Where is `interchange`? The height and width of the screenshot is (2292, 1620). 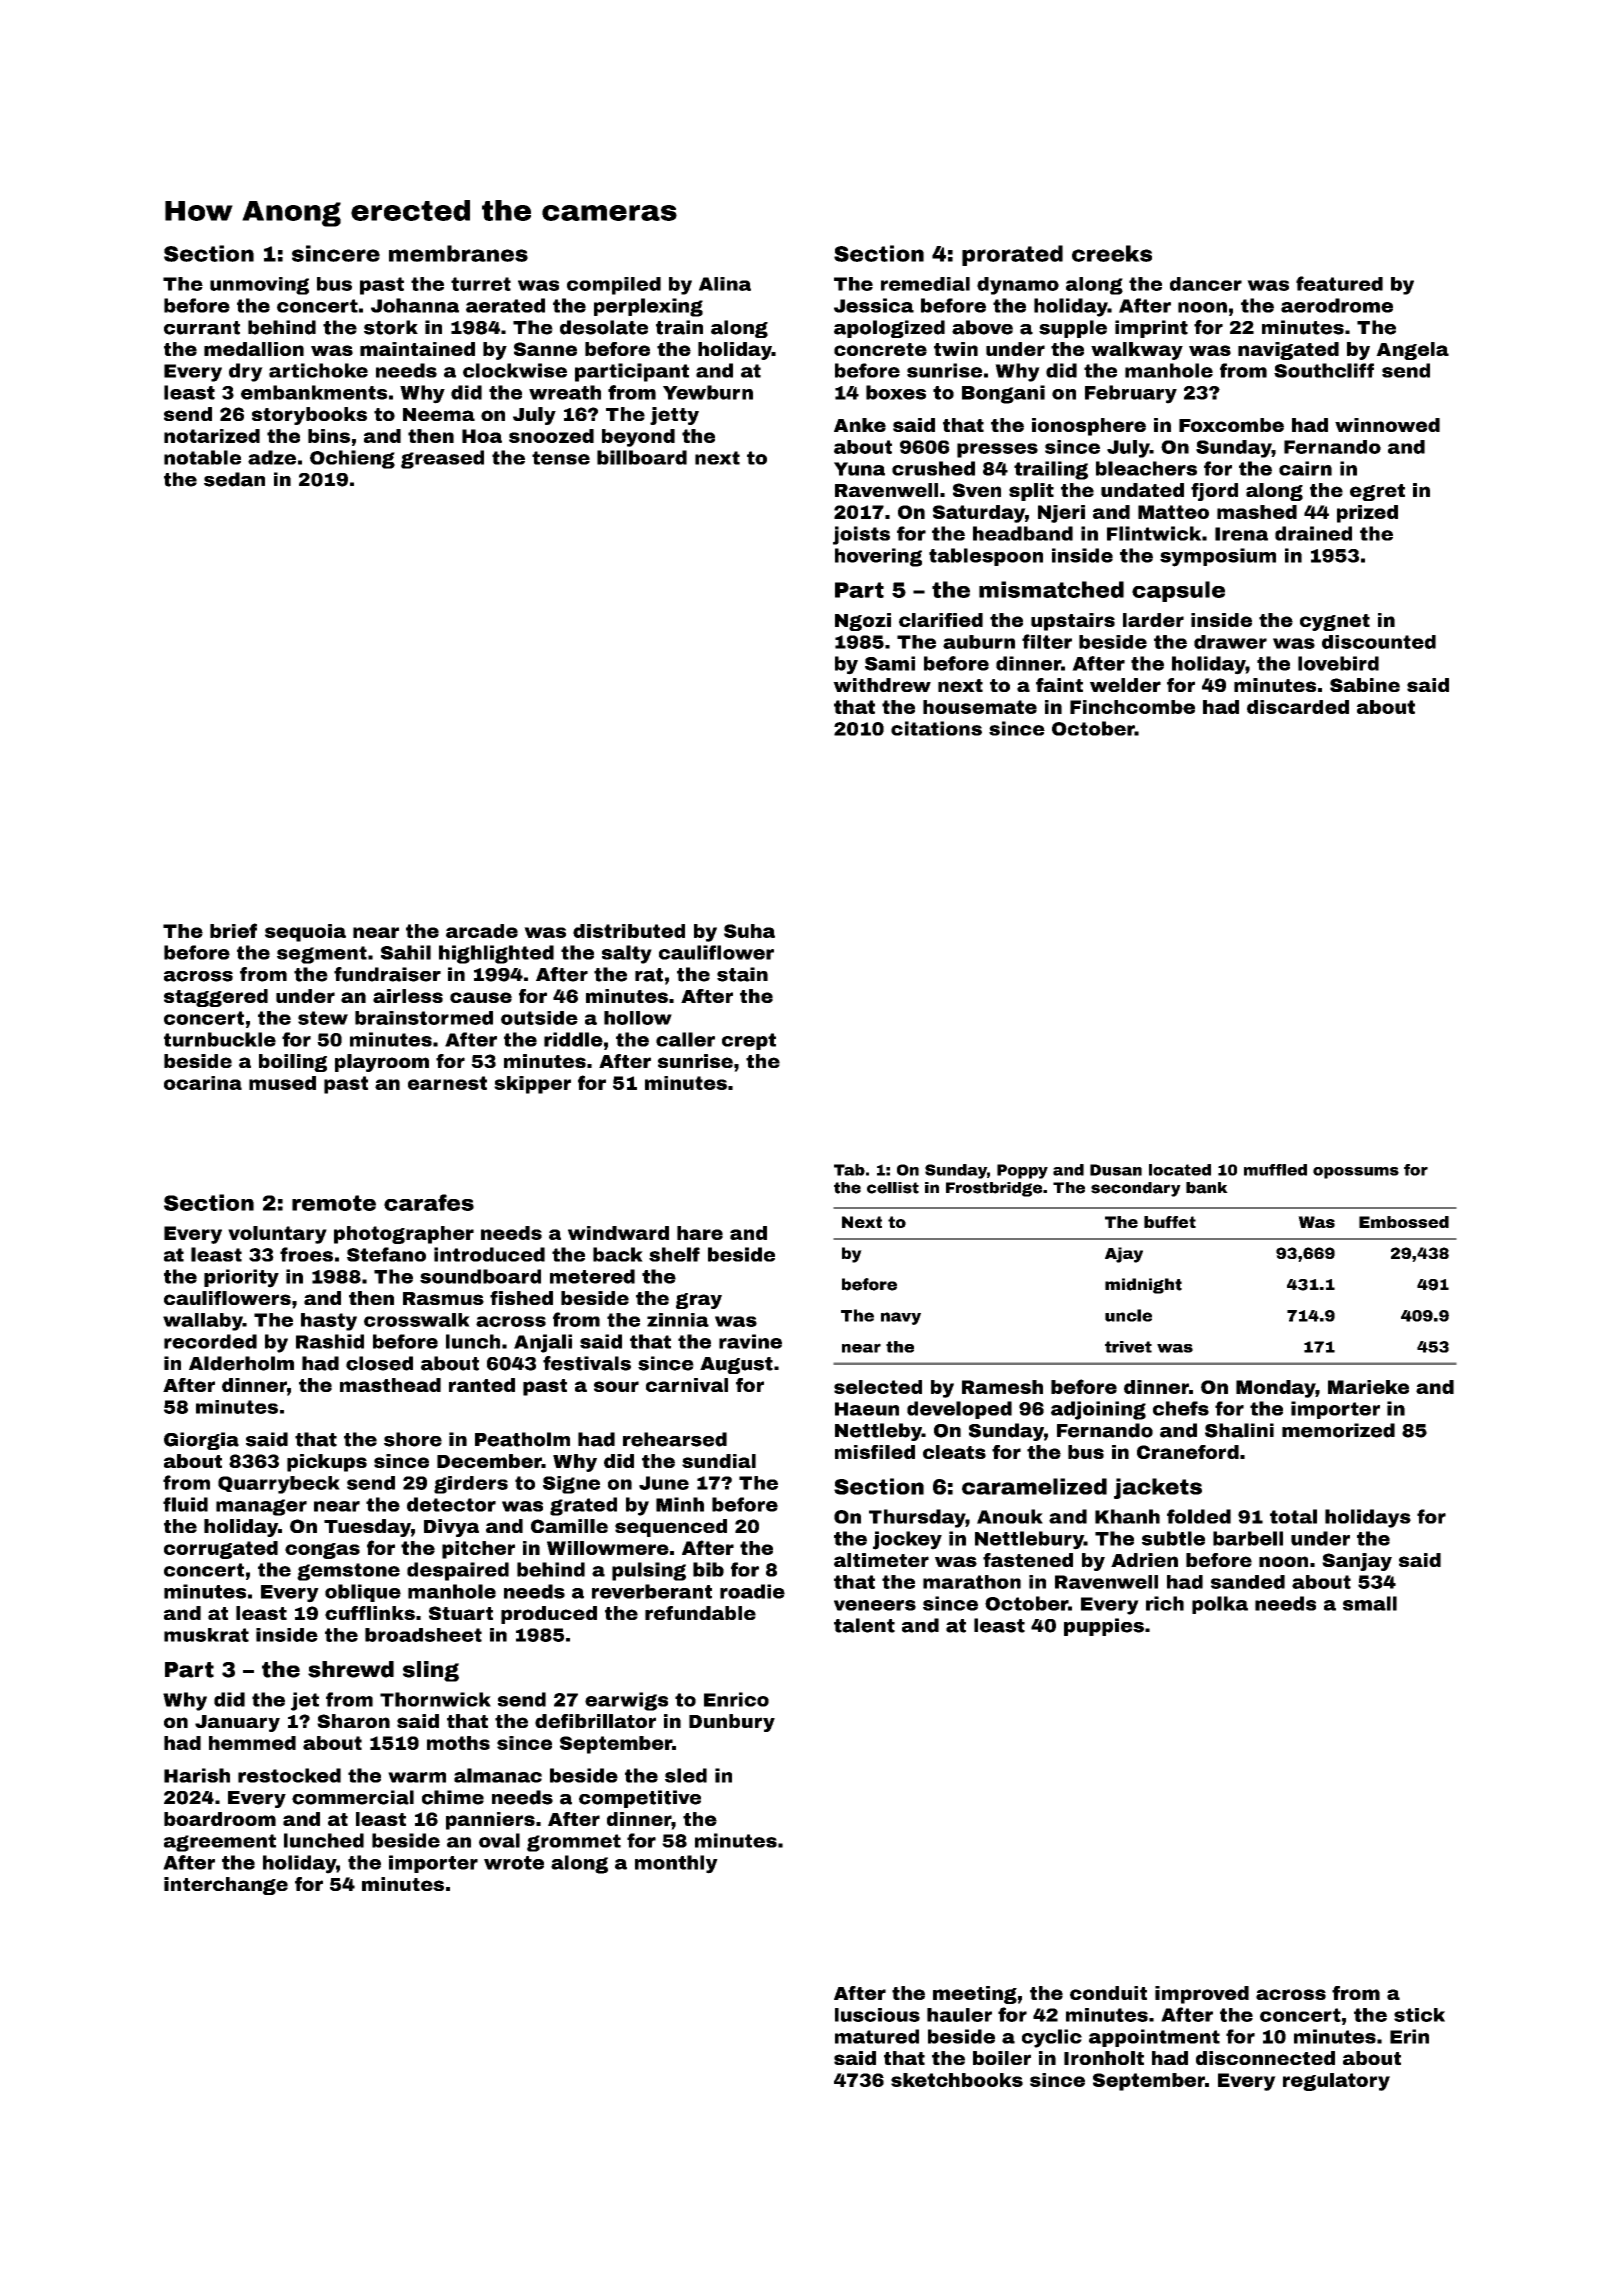 interchange is located at coordinates (226, 1886).
